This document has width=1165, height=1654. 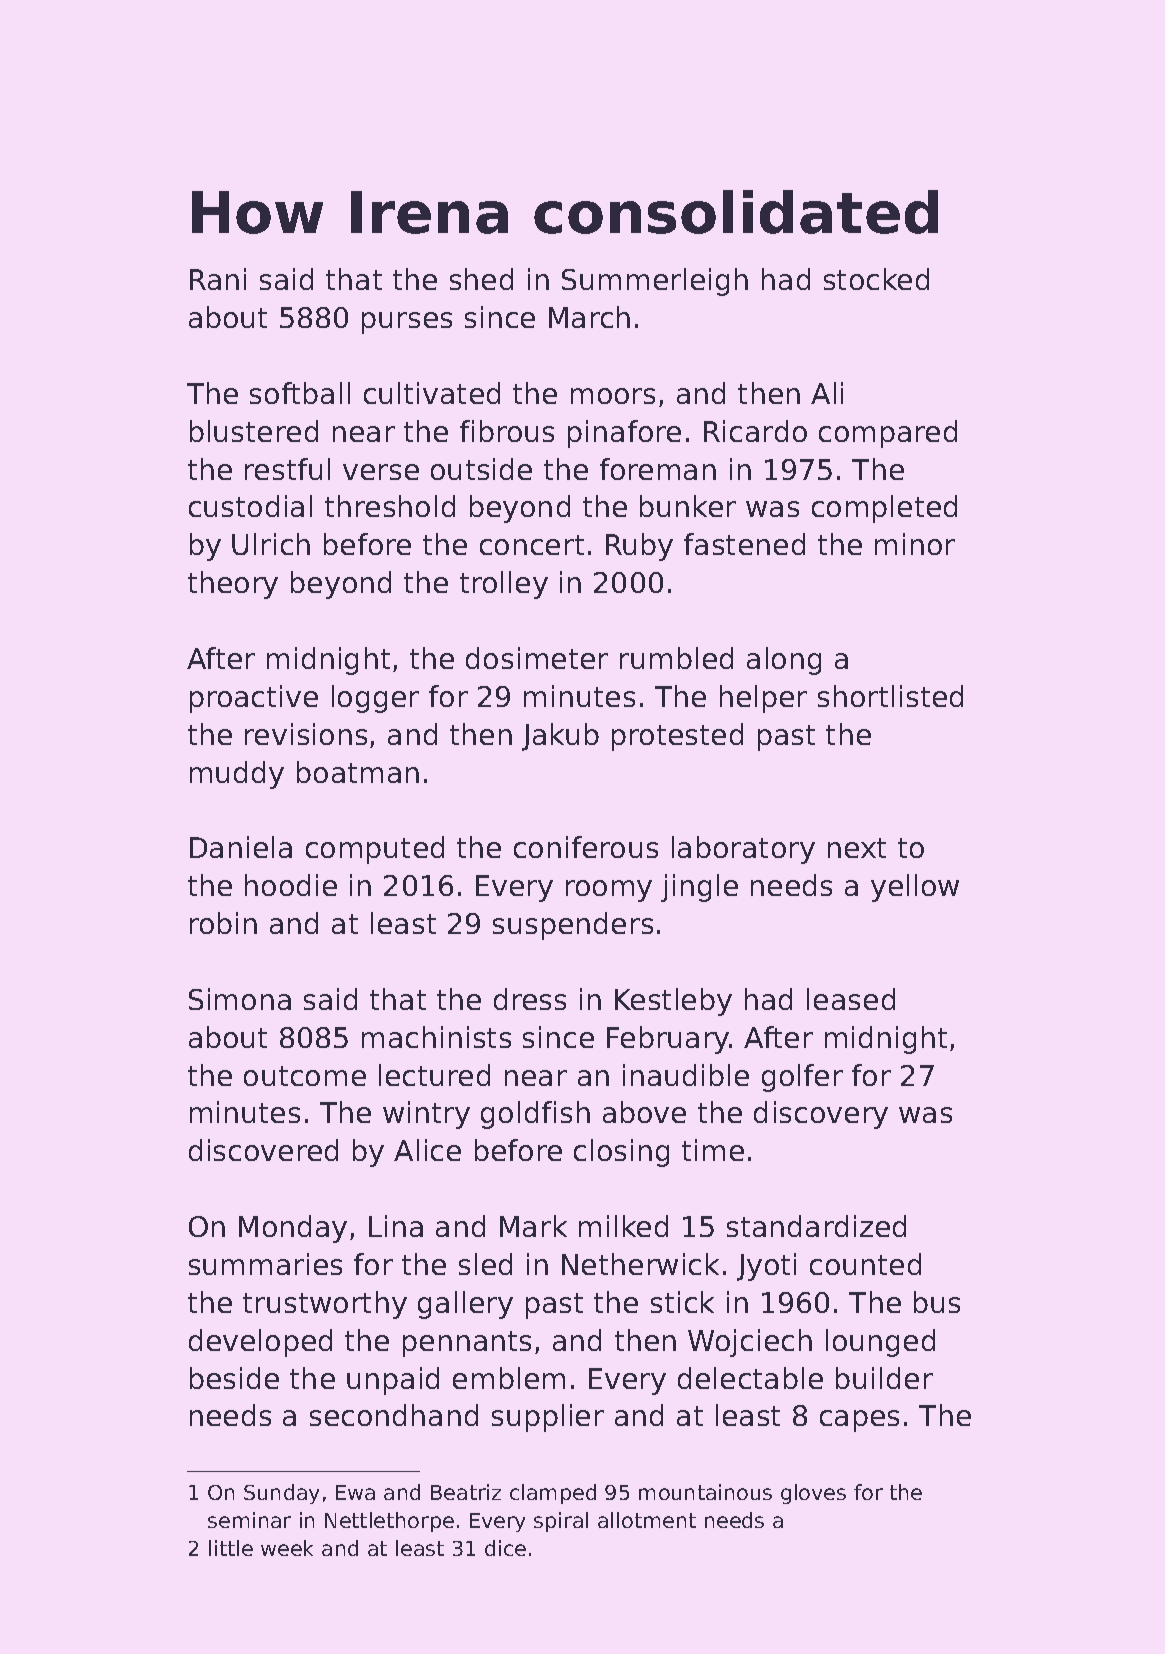 I want to click on dosimeter, so click(x=537, y=658).
